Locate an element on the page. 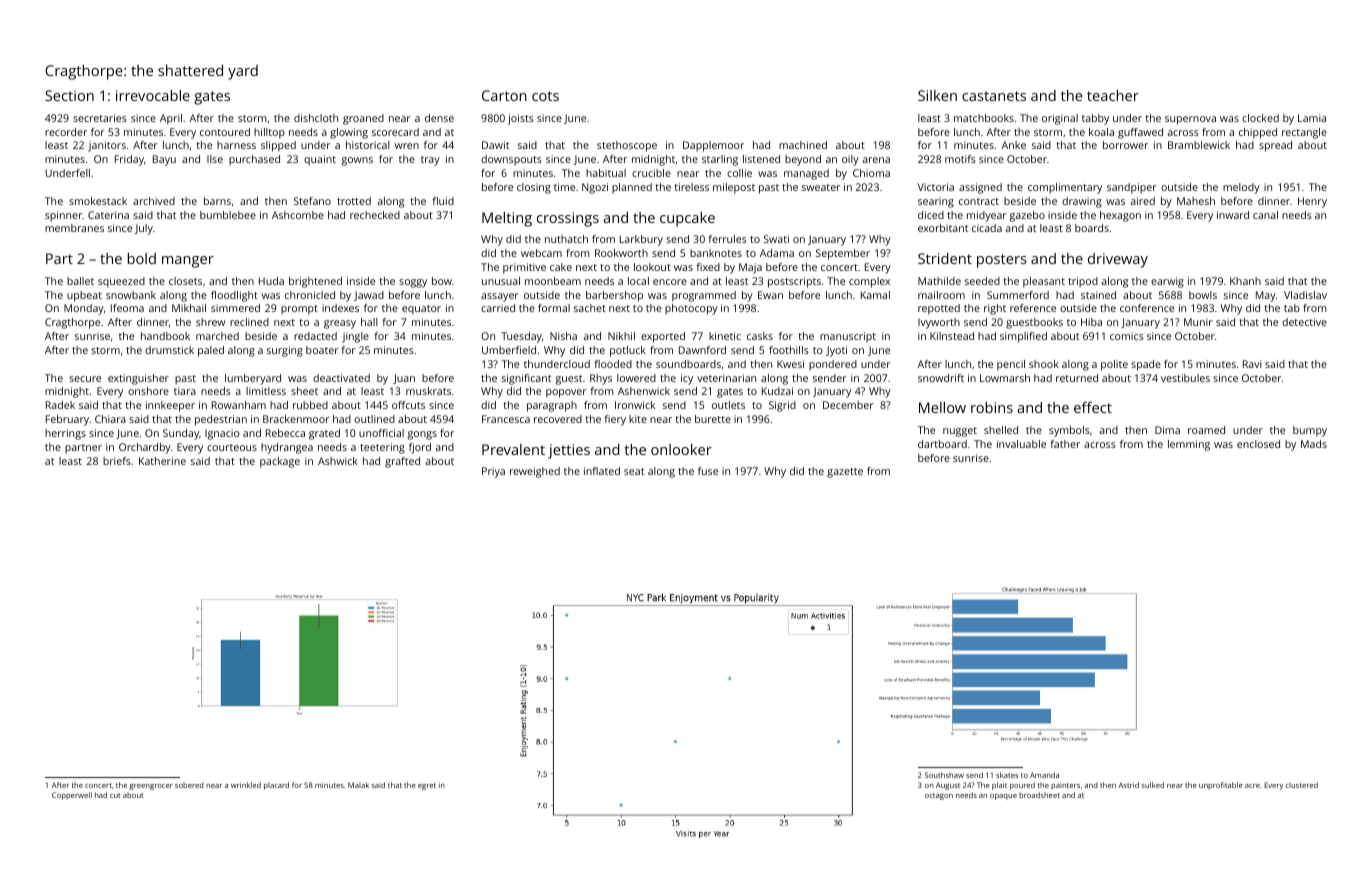 Image resolution: width=1372 pixels, height=887 pixels. clocked is located at coordinates (1260, 118).
